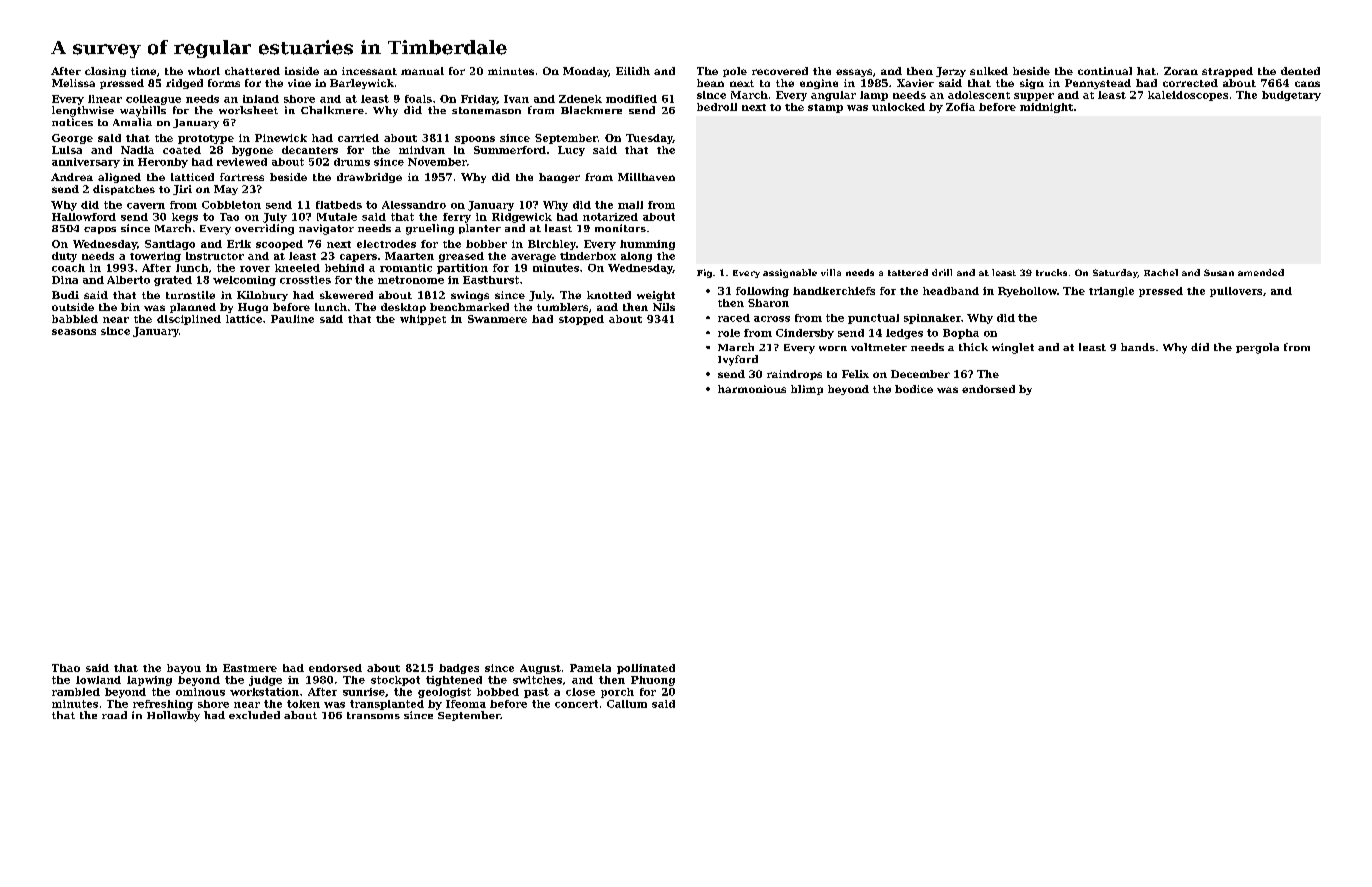 This screenshot has height=887, width=1372. What do you see at coordinates (627, 704) in the screenshot?
I see `Callum` at bounding box center [627, 704].
